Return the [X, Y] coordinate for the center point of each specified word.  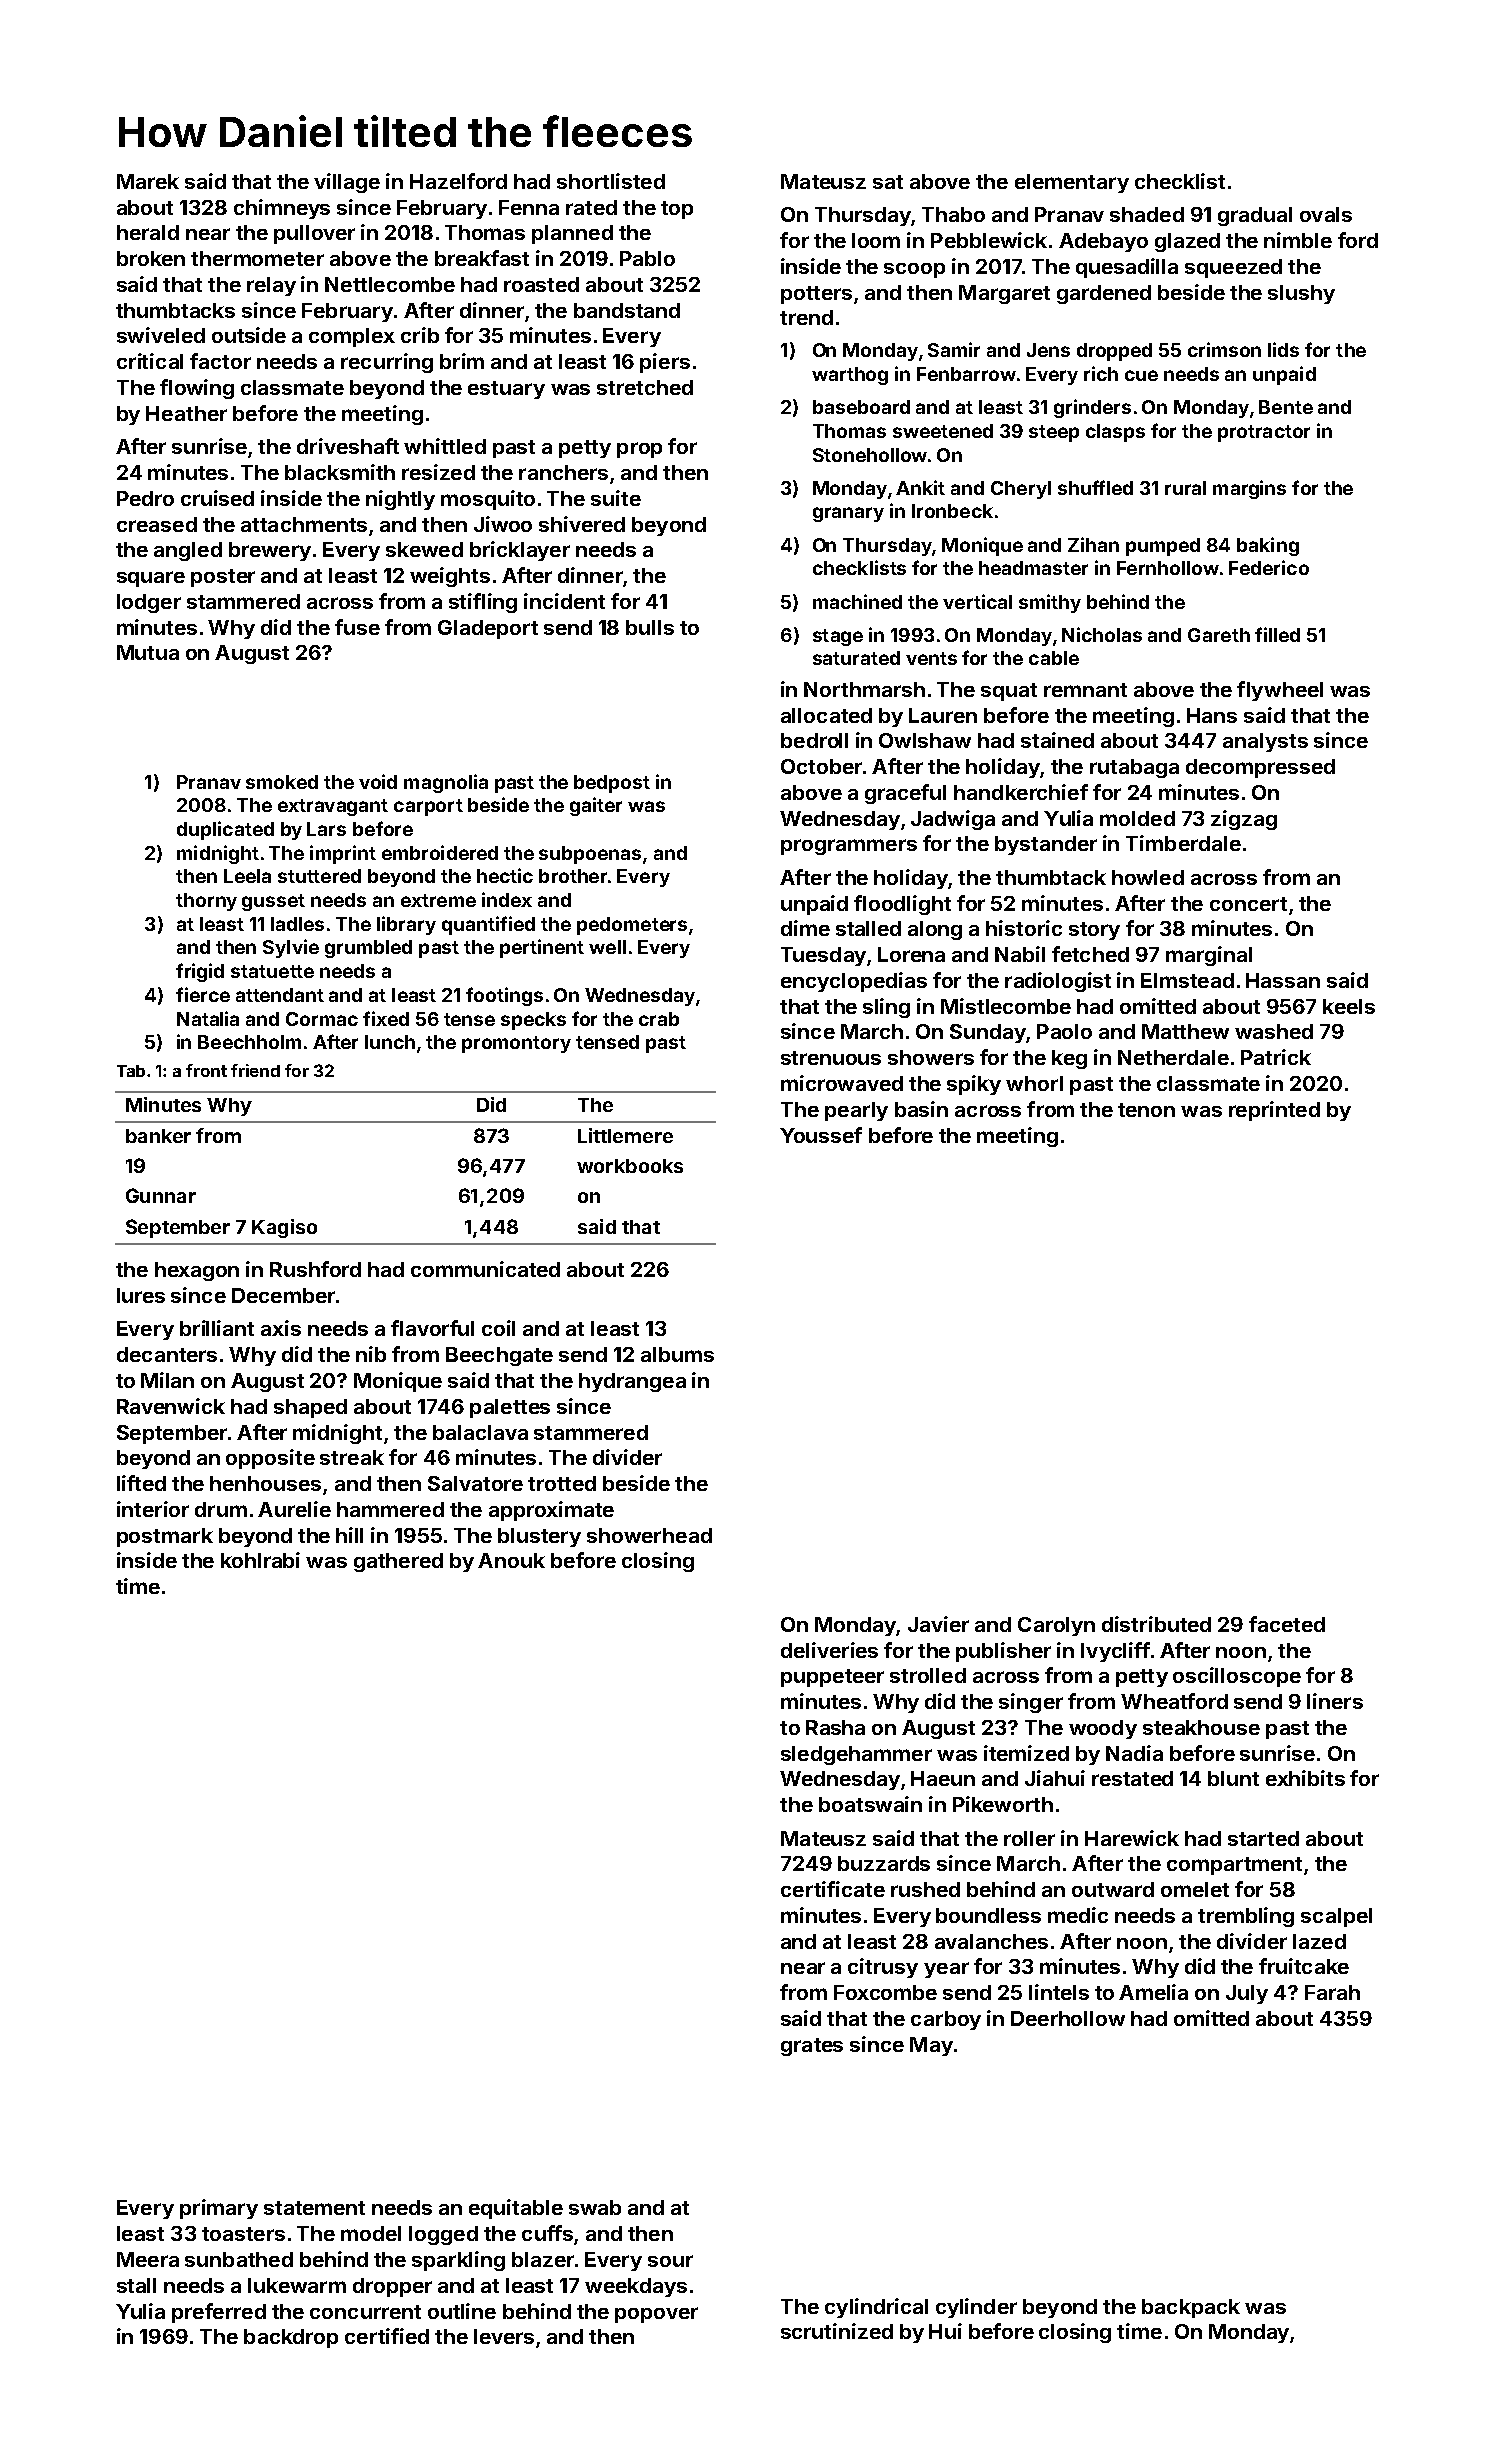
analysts [1265, 742]
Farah [1332, 1992]
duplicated [225, 830]
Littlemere [625, 1135]
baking [1268, 546]
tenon [1146, 1110]
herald [148, 232]
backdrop [291, 2338]
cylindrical [876, 2308]
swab [595, 2207]
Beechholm [249, 1042]
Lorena [911, 954]
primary [219, 2209]
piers [665, 363]
